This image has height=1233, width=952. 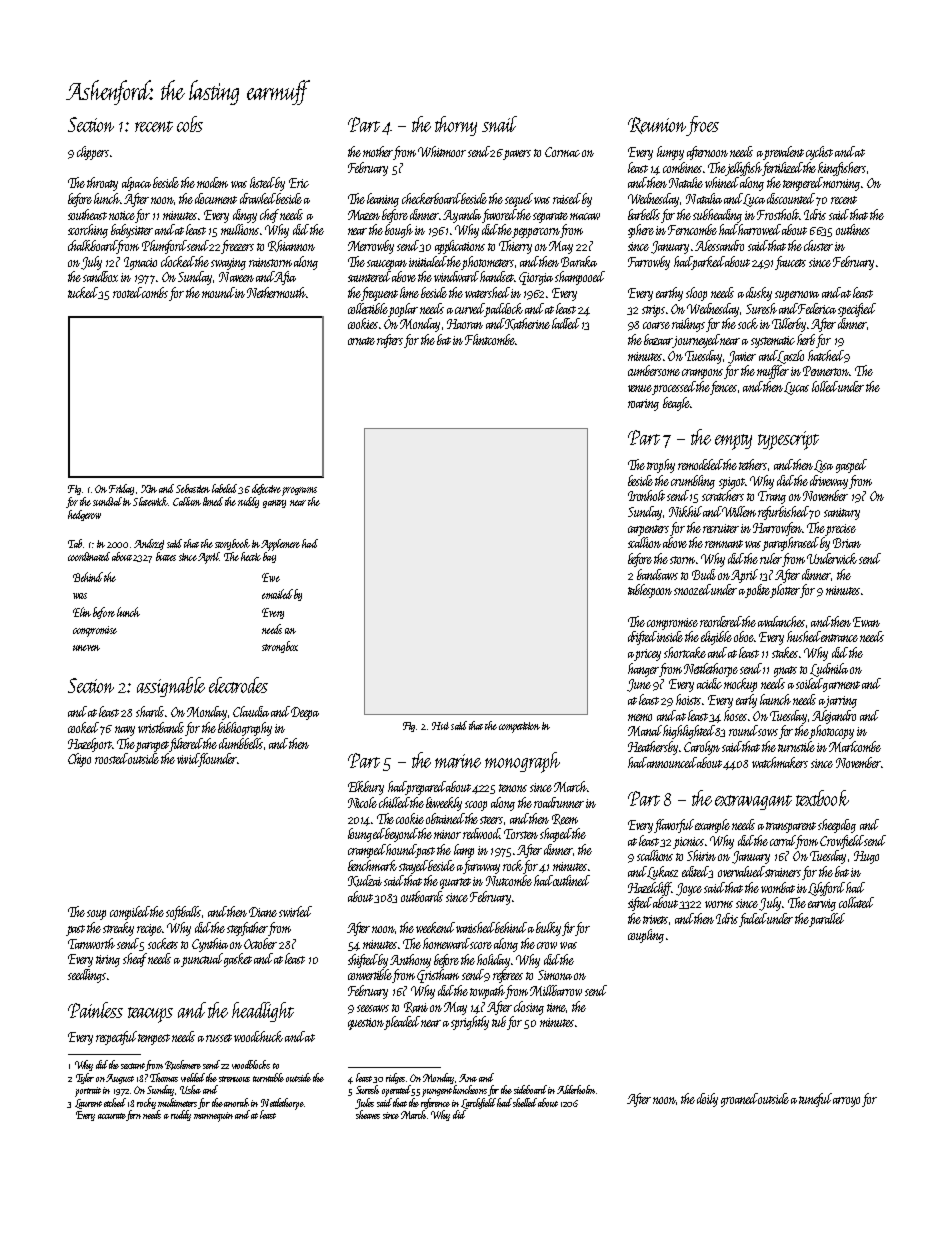 I want to click on hanger, so click(x=643, y=670).
